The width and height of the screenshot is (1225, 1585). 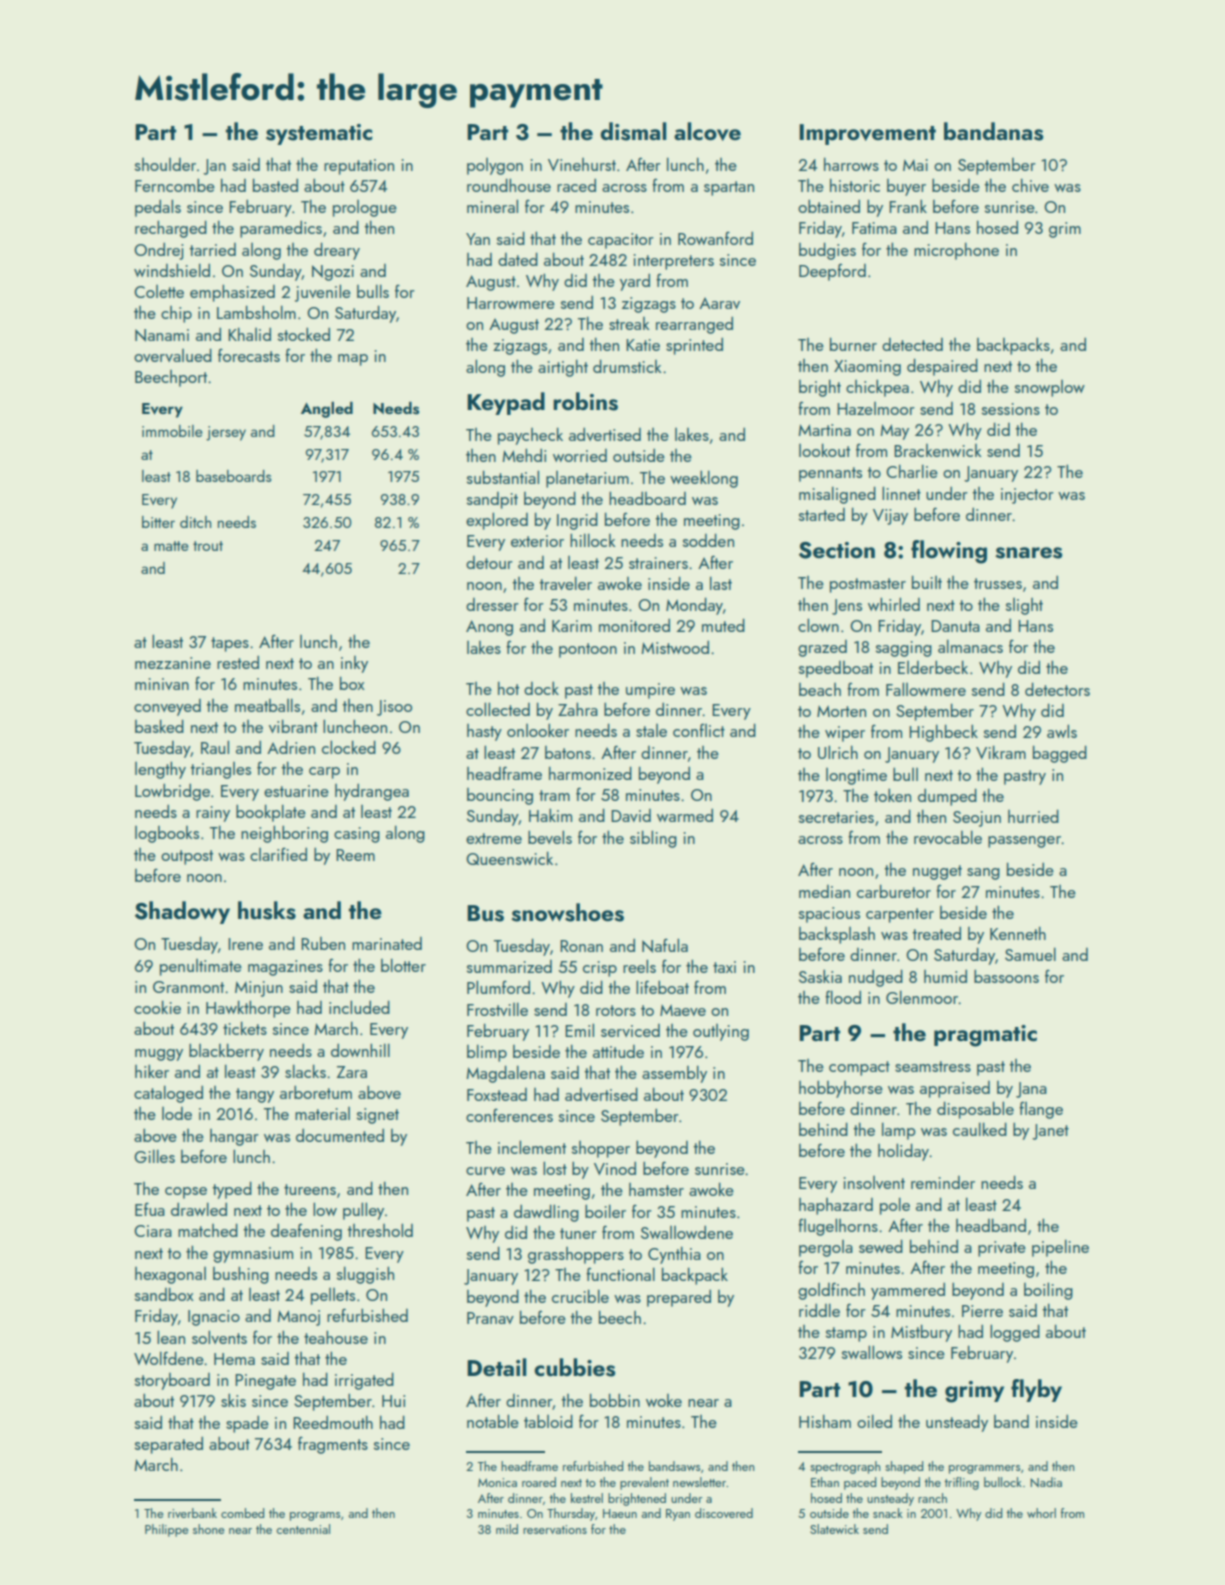 What do you see at coordinates (892, 795) in the screenshot?
I see `token` at bounding box center [892, 795].
